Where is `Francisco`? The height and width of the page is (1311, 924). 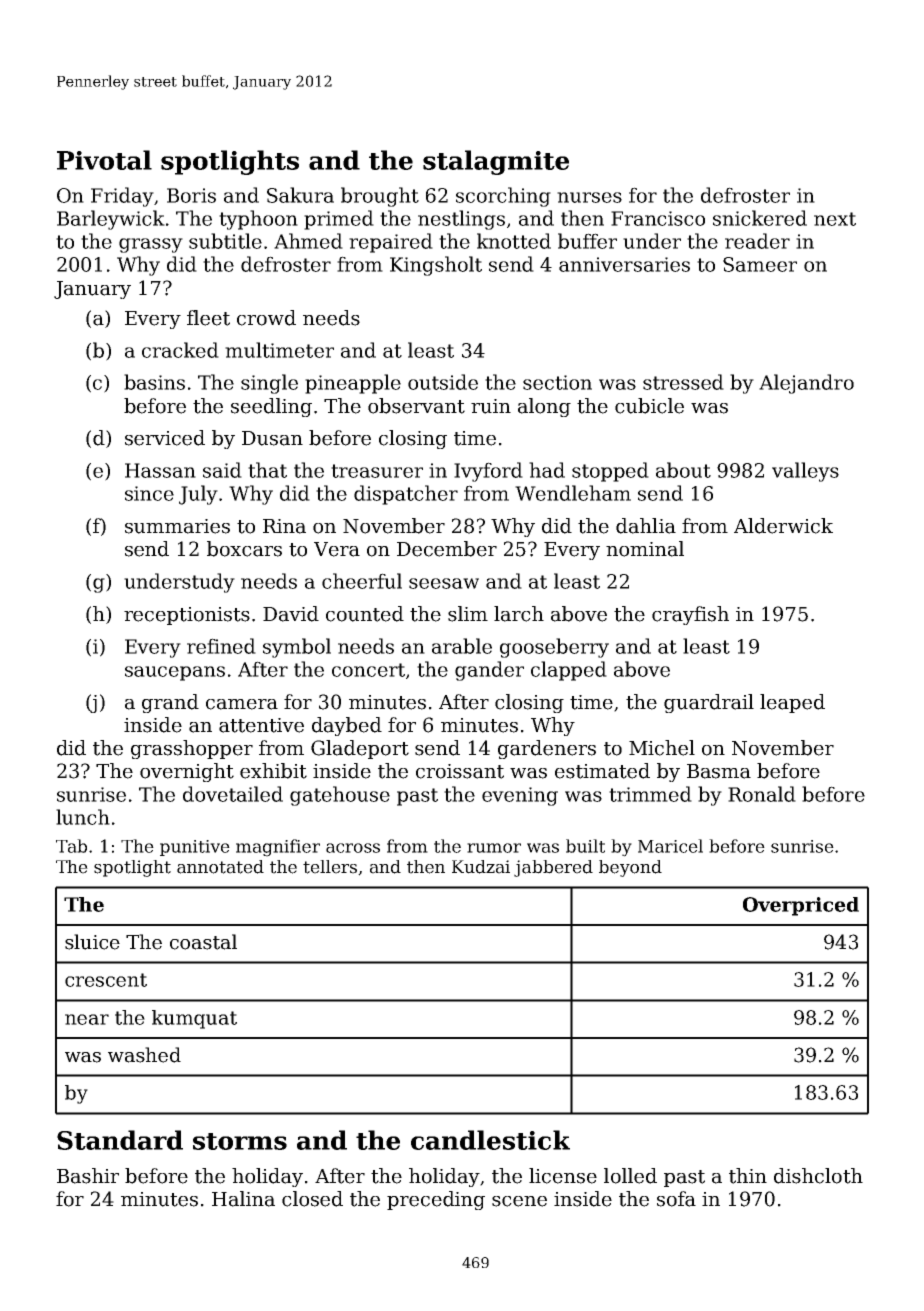
Francisco is located at coordinates (658, 218).
